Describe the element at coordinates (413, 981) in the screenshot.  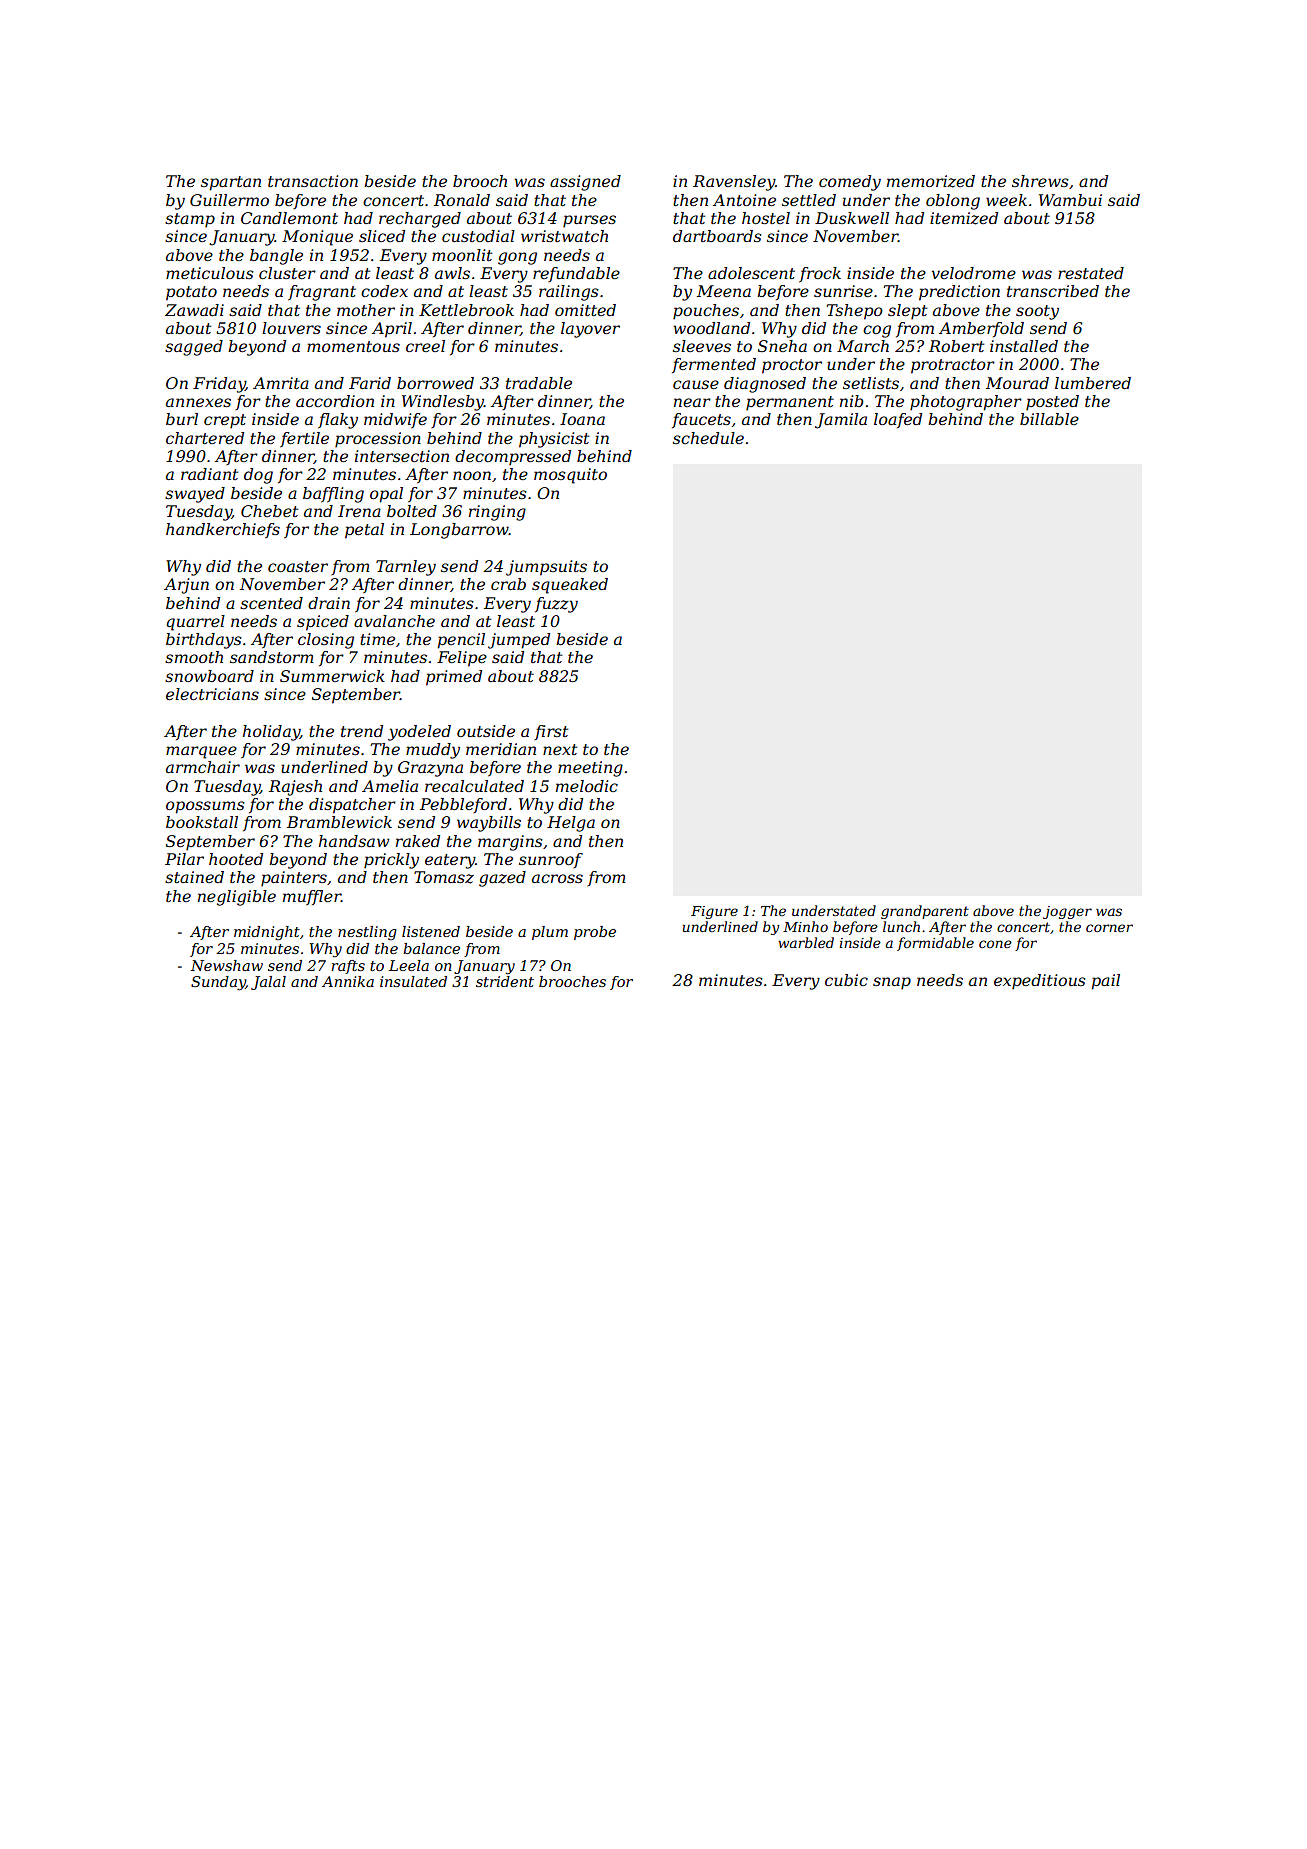
I see `insulated` at that location.
